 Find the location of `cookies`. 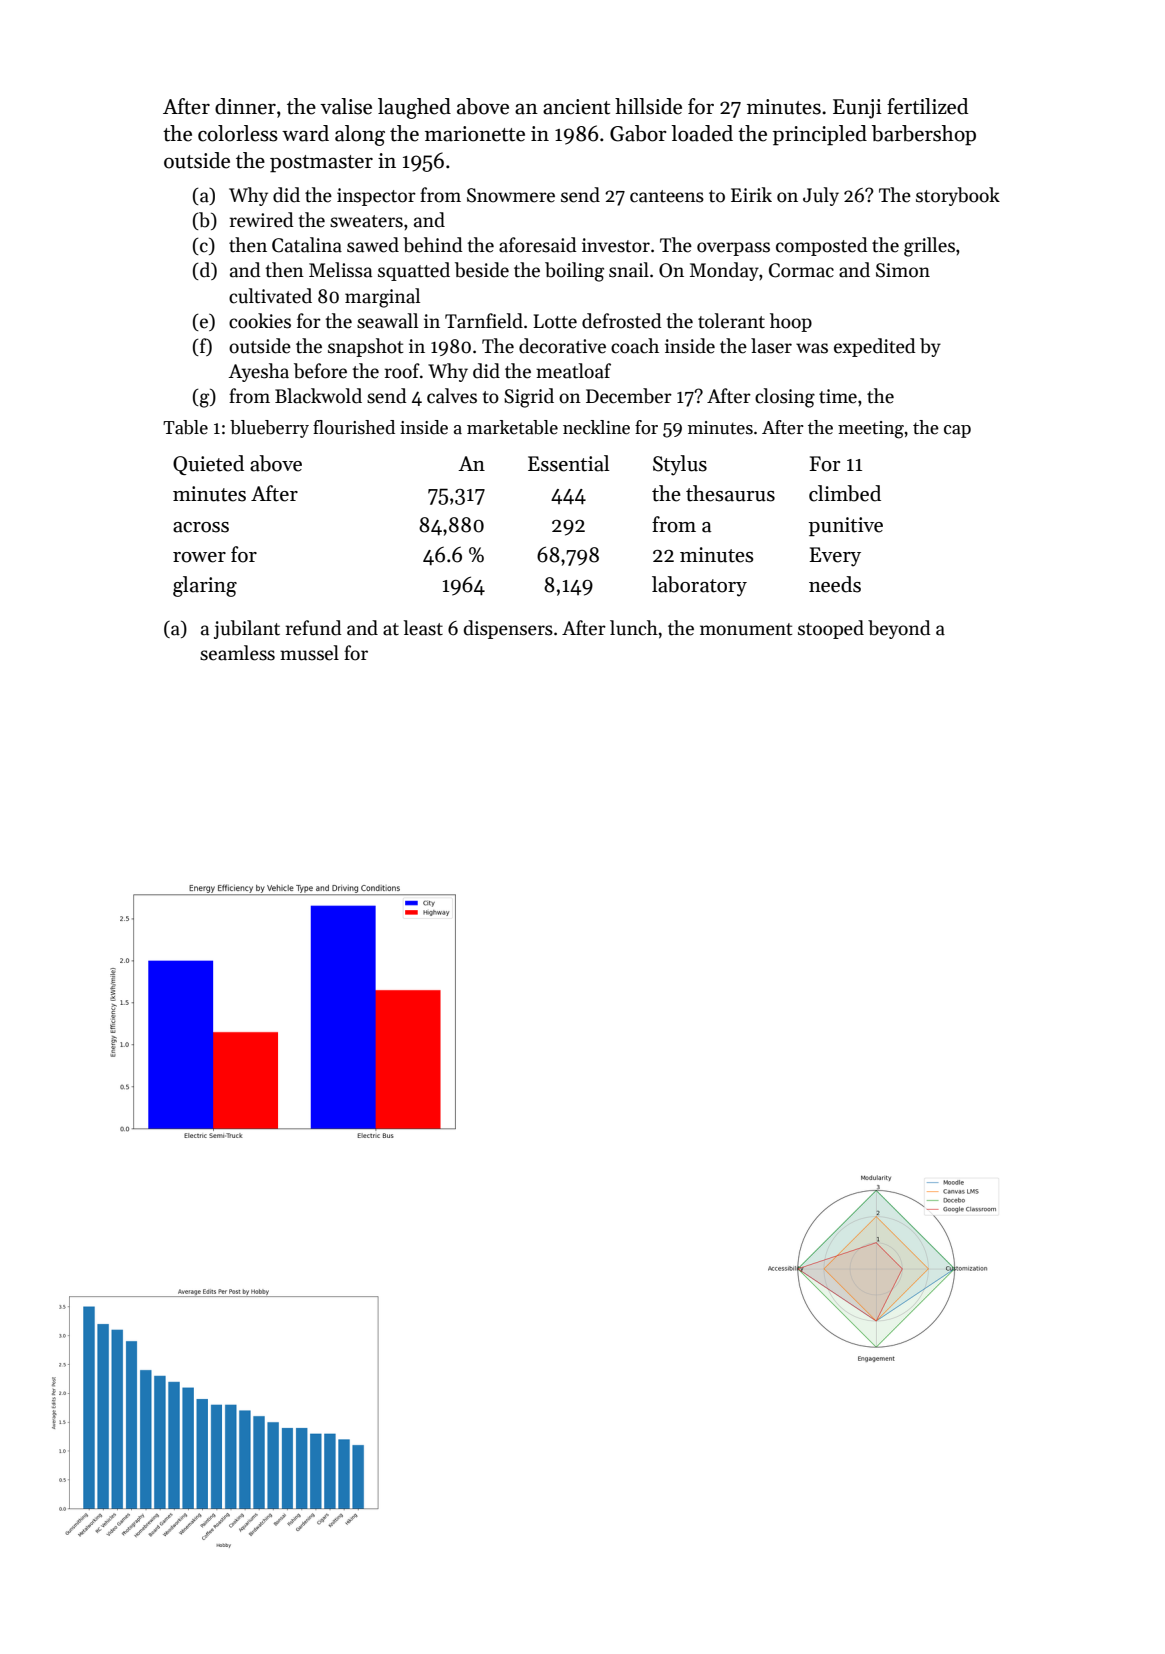

cookies is located at coordinates (260, 321).
